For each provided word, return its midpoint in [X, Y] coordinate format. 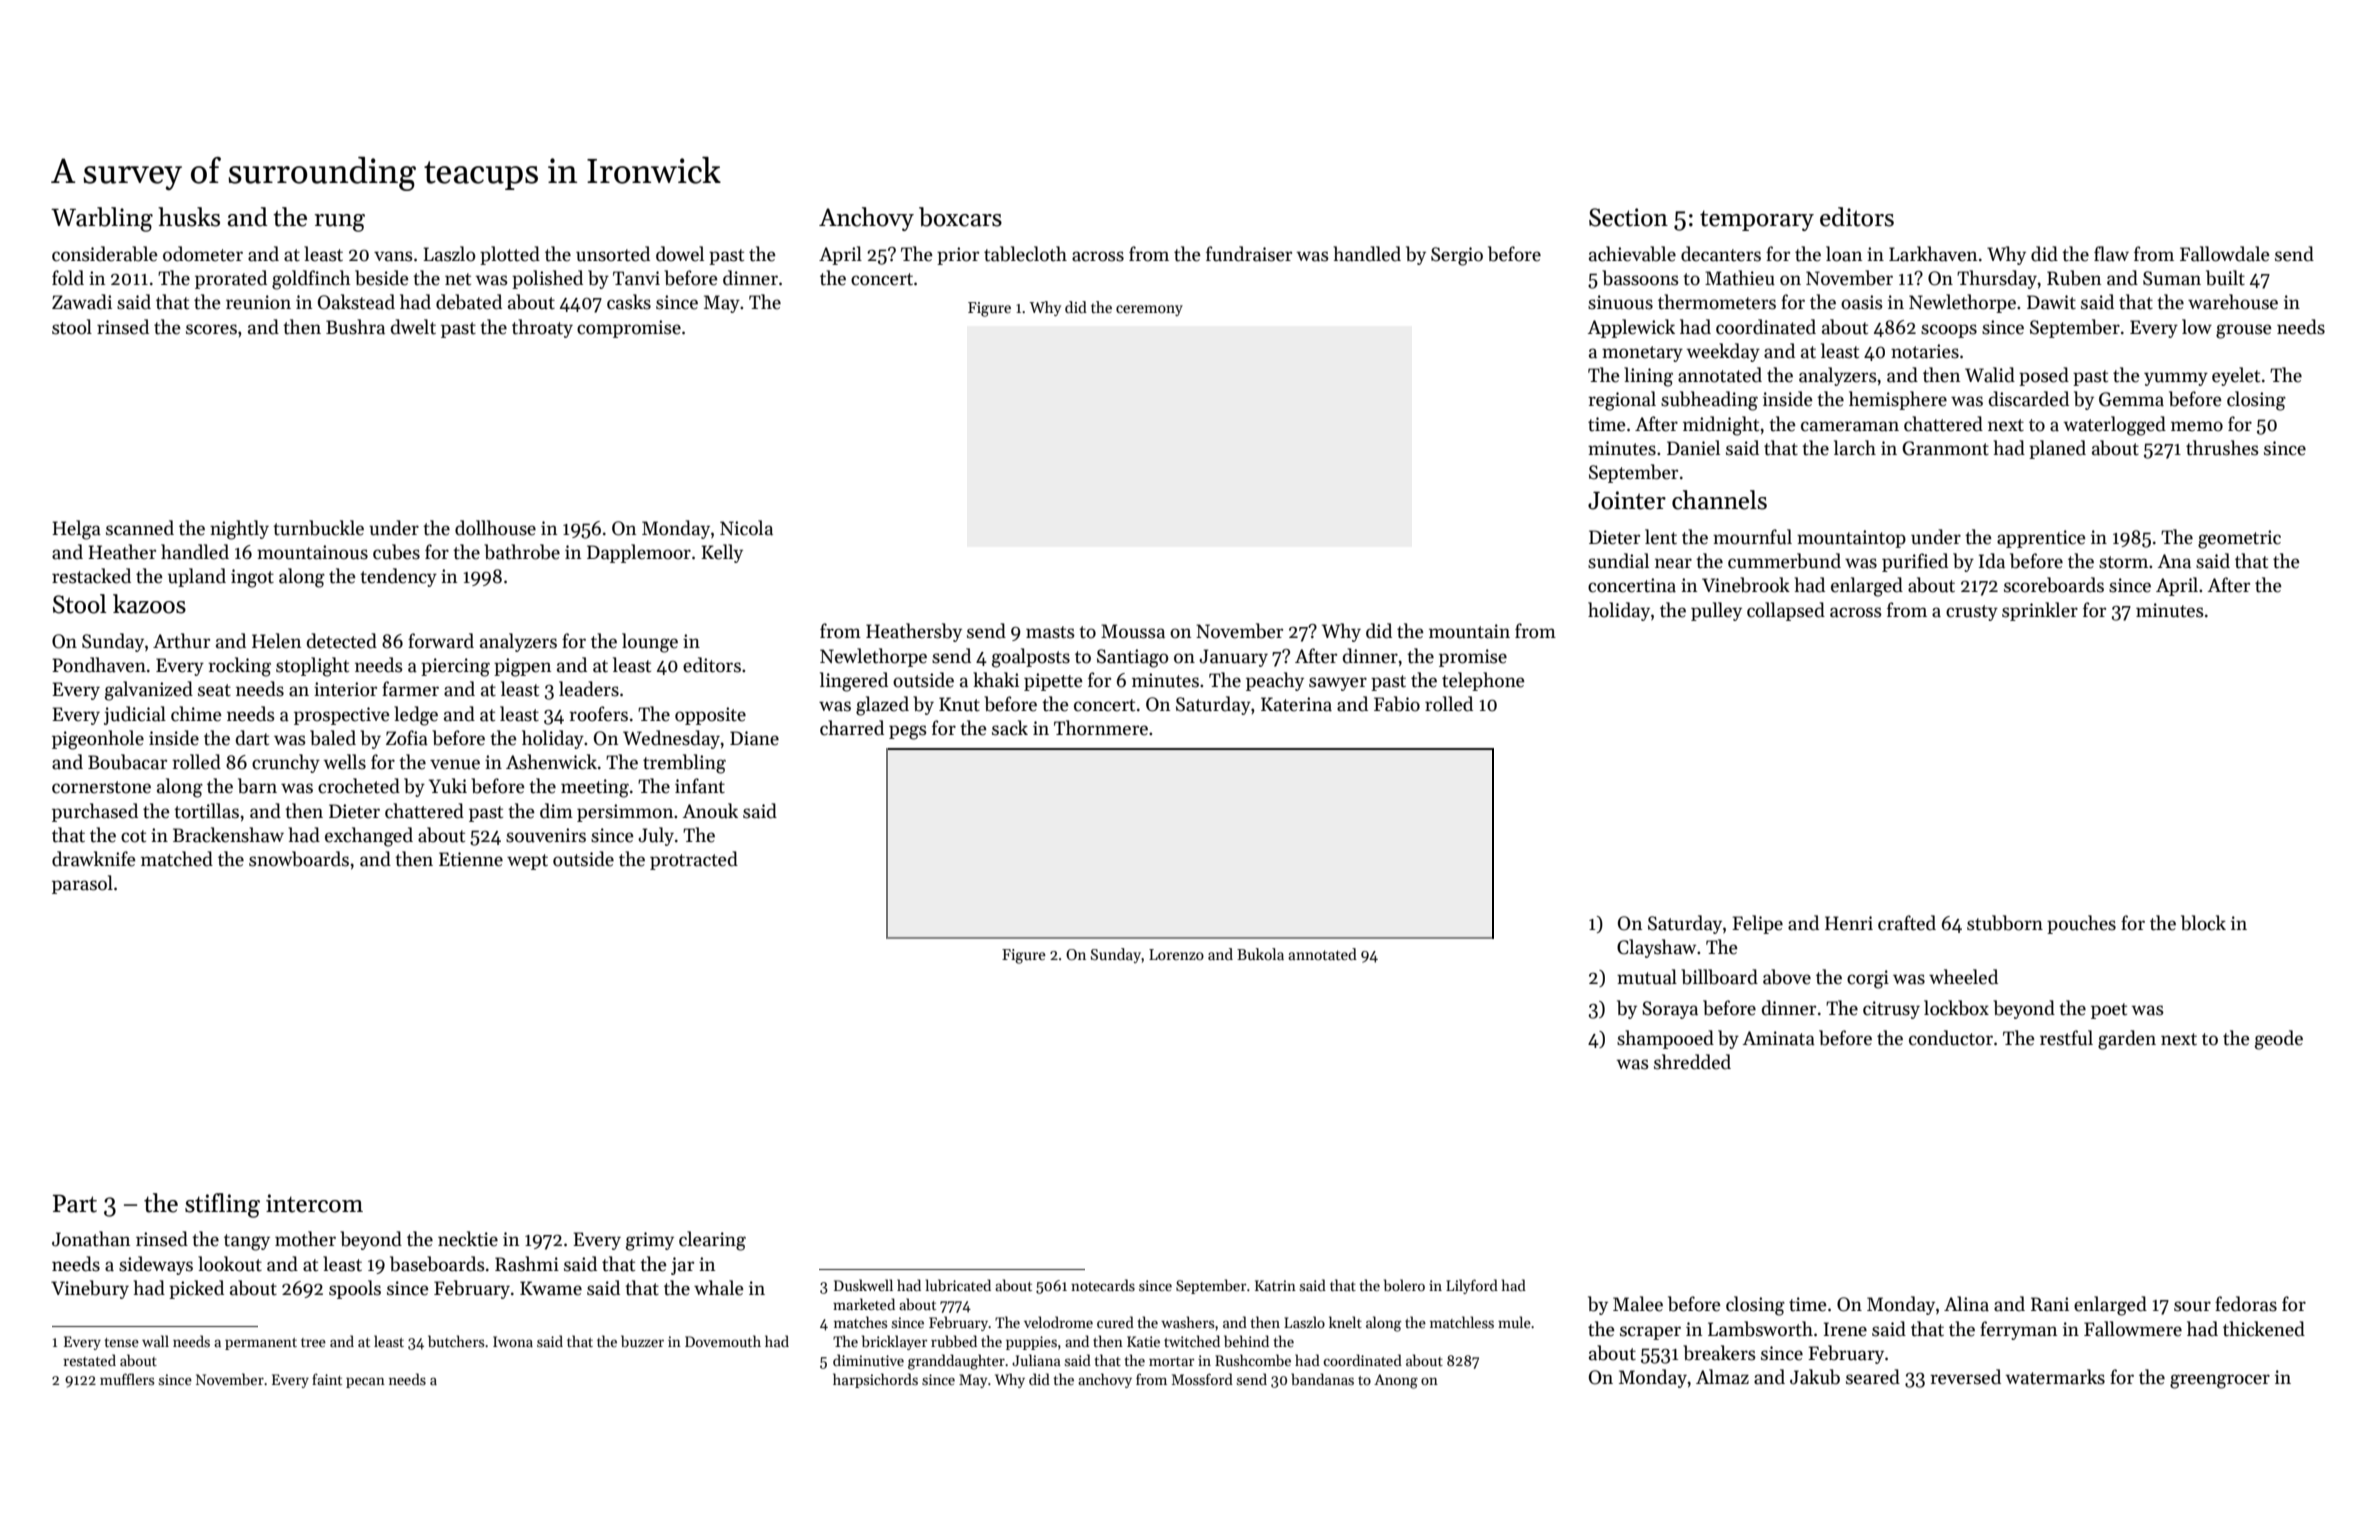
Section [1628, 217]
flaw [2111, 254]
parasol [82, 884]
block [2203, 923]
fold [68, 278]
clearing [712, 1241]
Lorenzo [1176, 954]
